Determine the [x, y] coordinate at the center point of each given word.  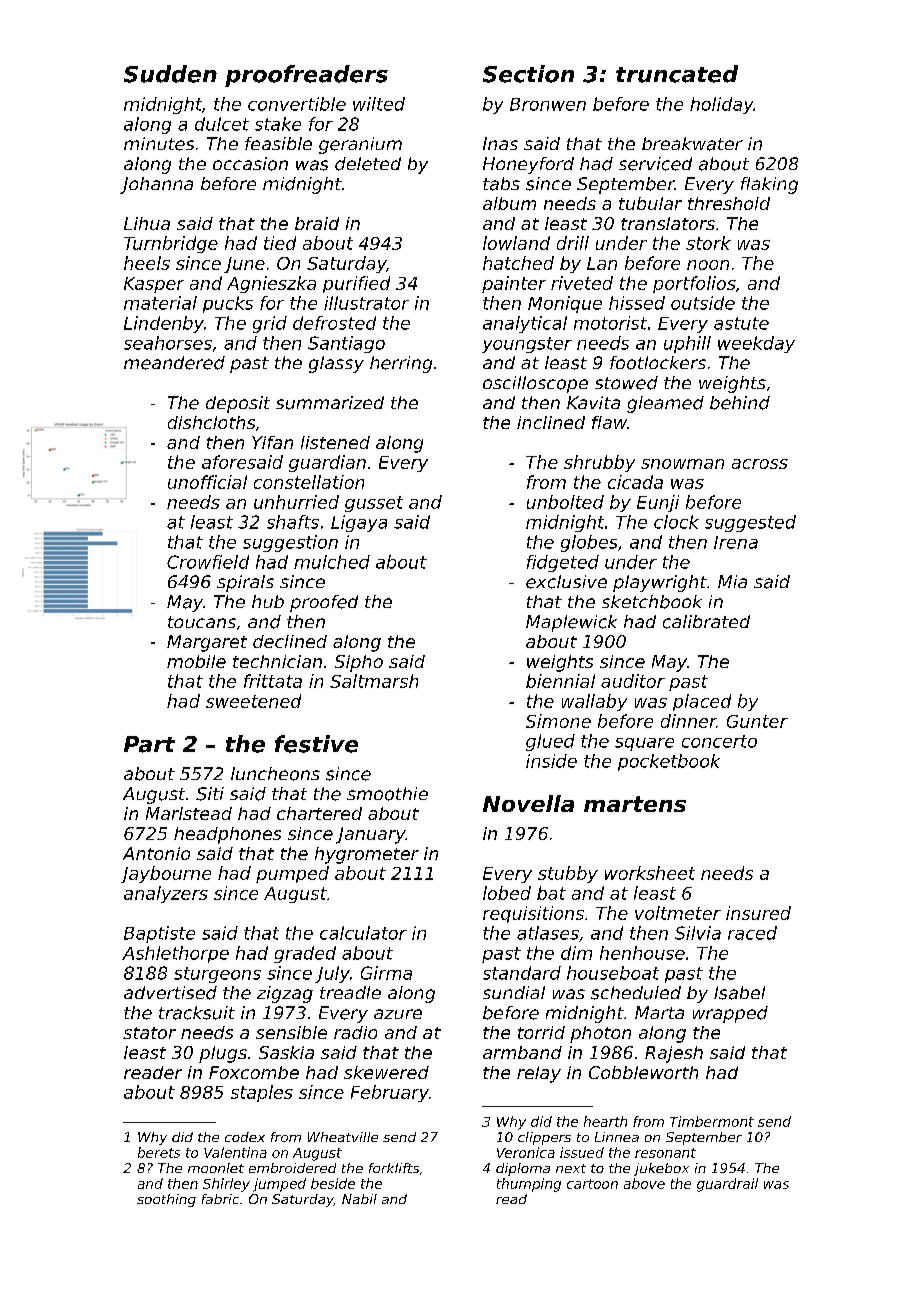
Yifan [272, 442]
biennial [560, 681]
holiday [722, 105]
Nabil [359, 1199]
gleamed [665, 404]
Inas [500, 143]
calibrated [706, 622]
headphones [227, 835]
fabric [220, 1199]
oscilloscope [535, 384]
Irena [736, 542]
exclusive [566, 582]
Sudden [170, 74]
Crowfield [208, 562]
